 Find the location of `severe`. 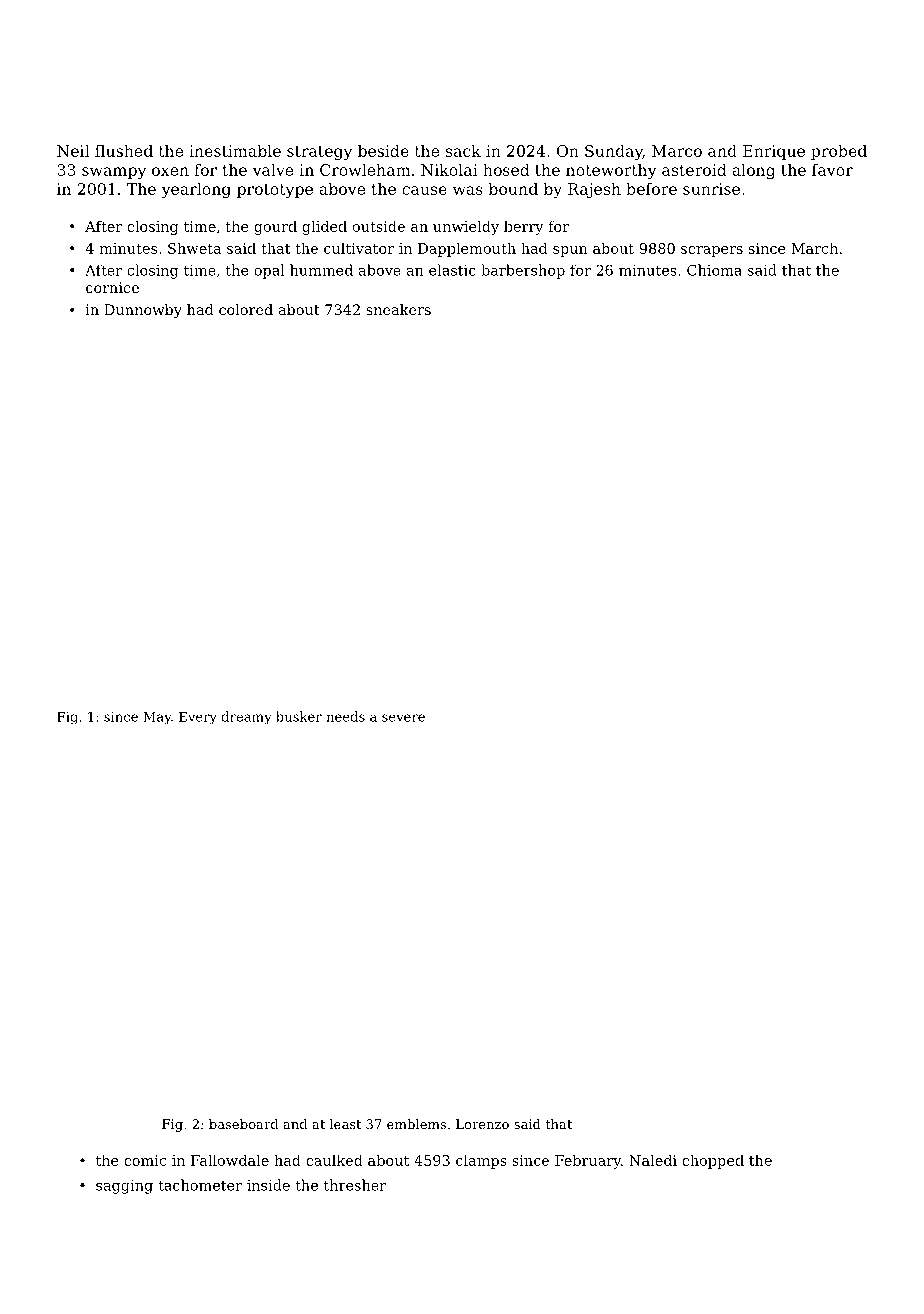

severe is located at coordinates (403, 718).
